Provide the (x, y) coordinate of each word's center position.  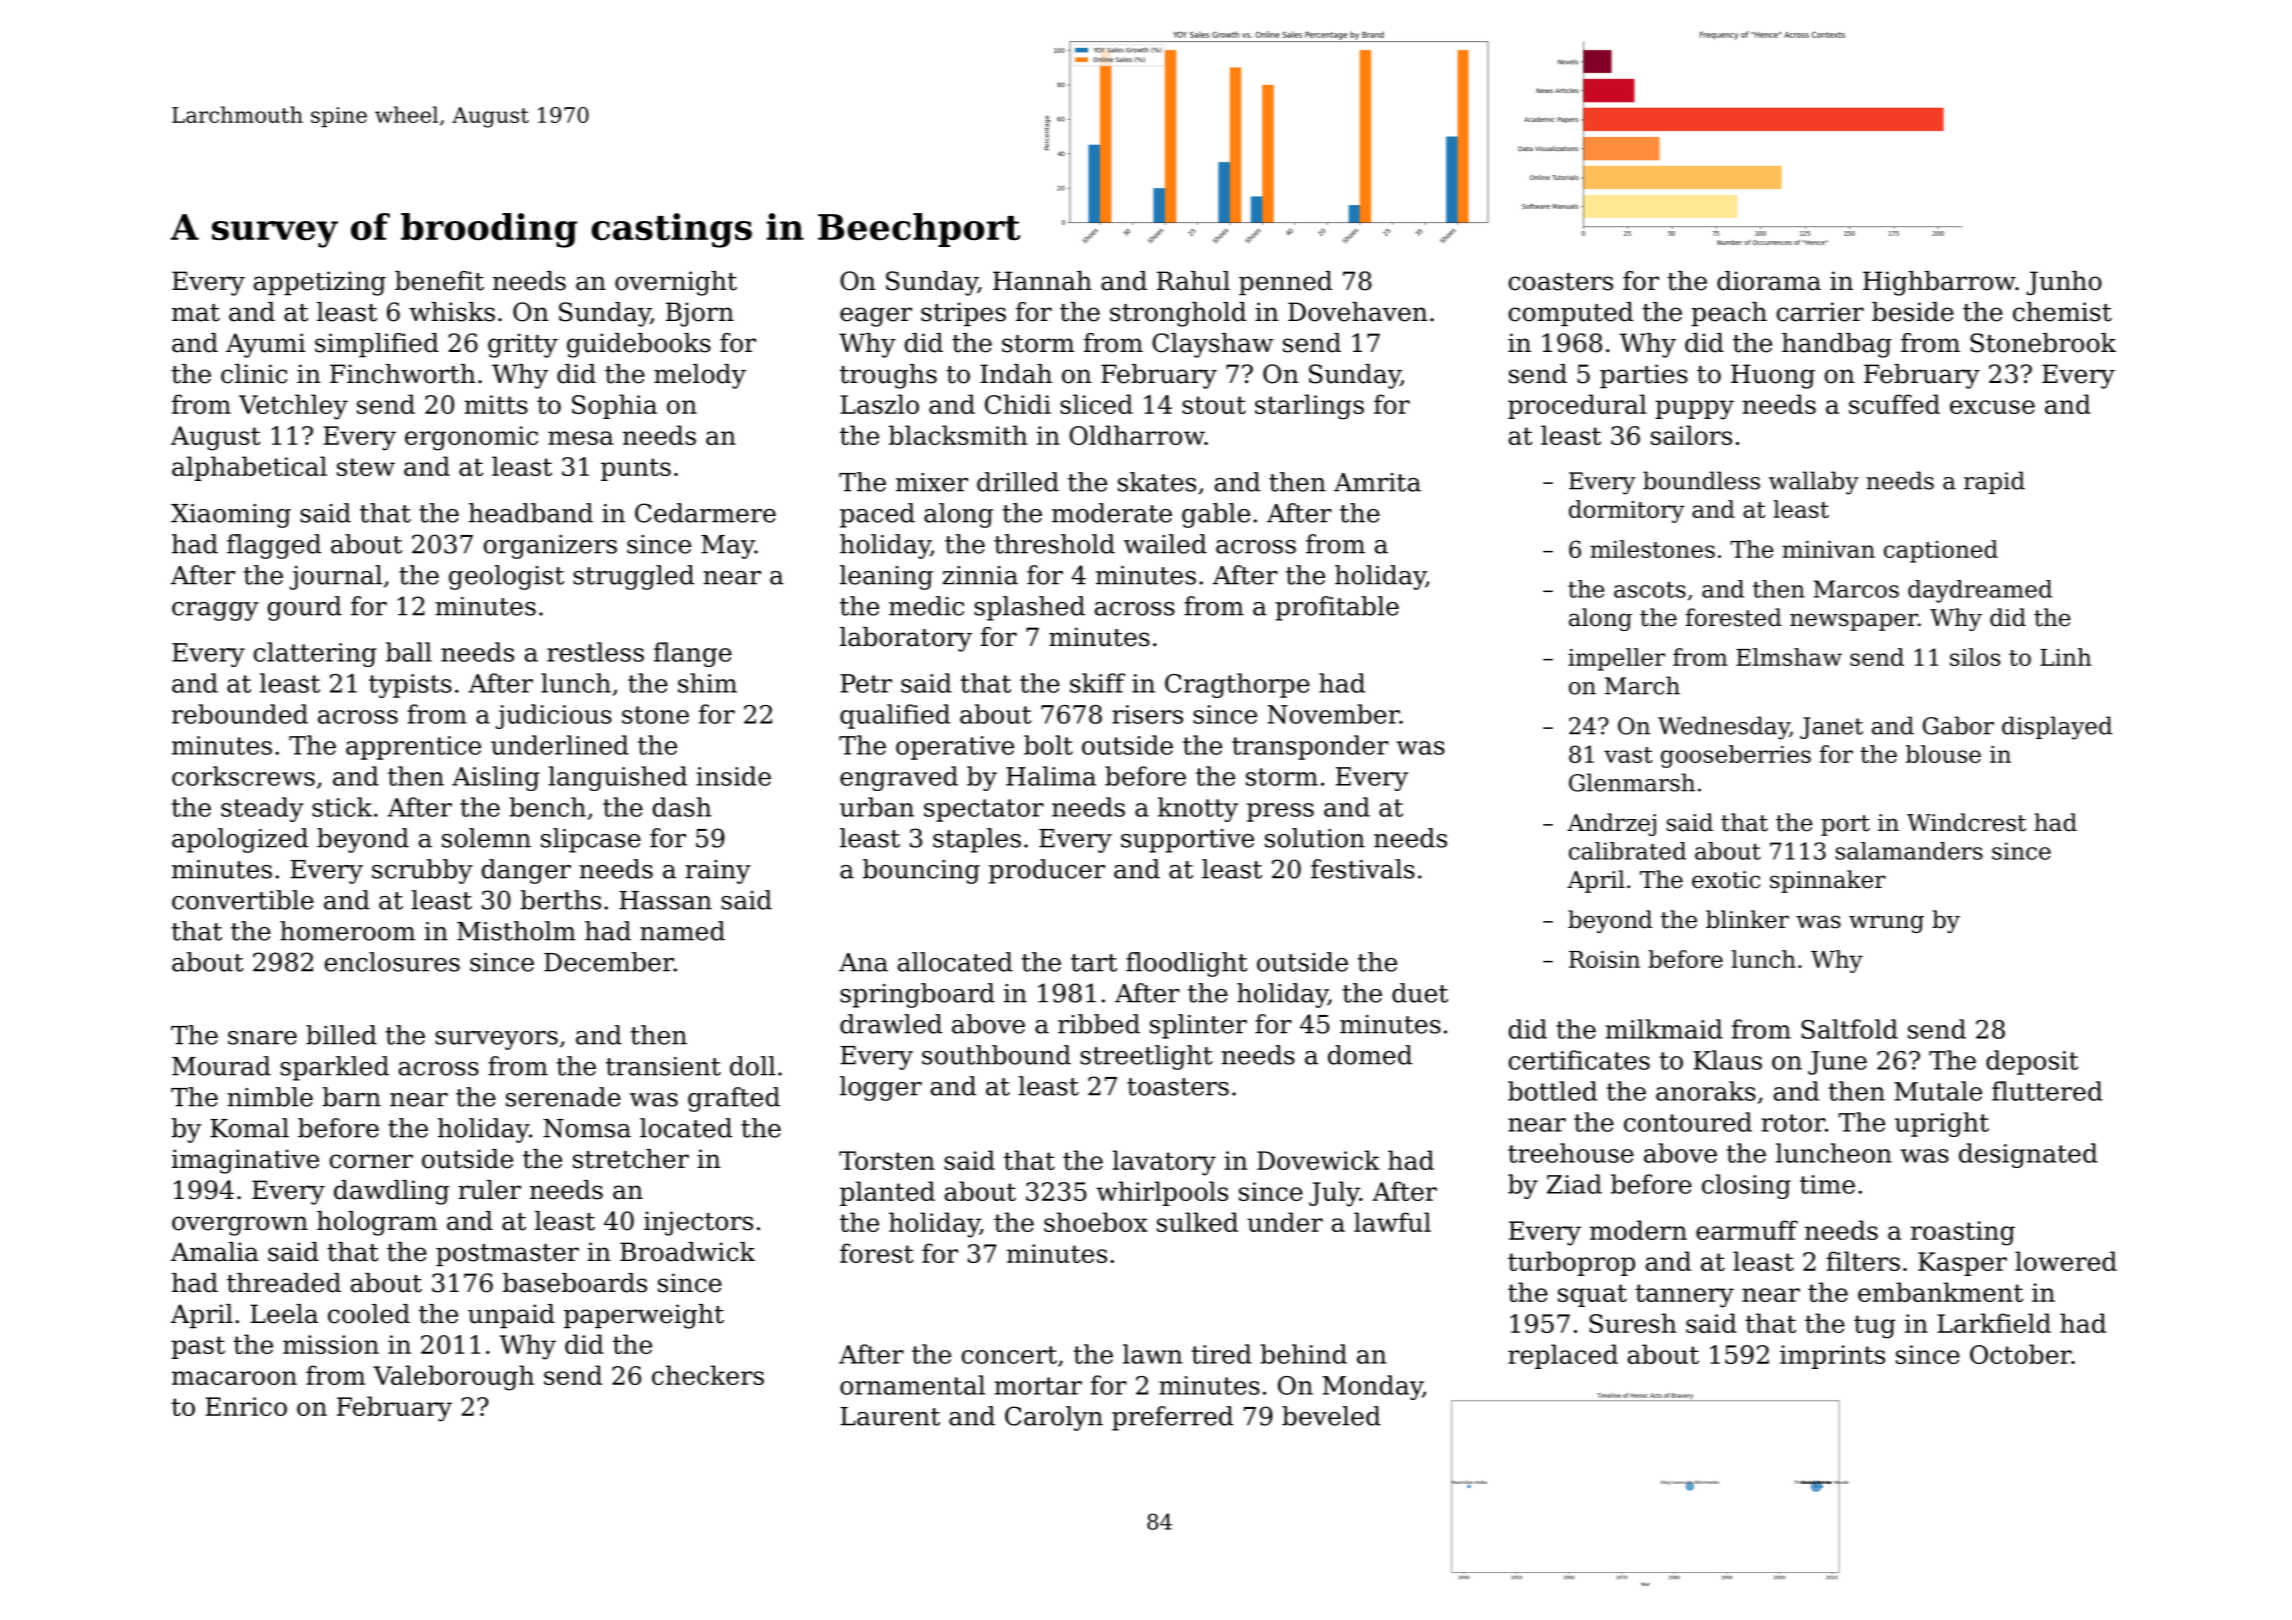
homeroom (347, 931)
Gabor (1958, 725)
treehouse (1571, 1153)
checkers (708, 1375)
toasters (1178, 1087)
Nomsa (587, 1128)
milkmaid (1664, 1029)
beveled (1331, 1416)
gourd (305, 608)
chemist (2062, 312)
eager (876, 317)
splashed (1029, 608)
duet (1420, 993)
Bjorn (700, 314)
